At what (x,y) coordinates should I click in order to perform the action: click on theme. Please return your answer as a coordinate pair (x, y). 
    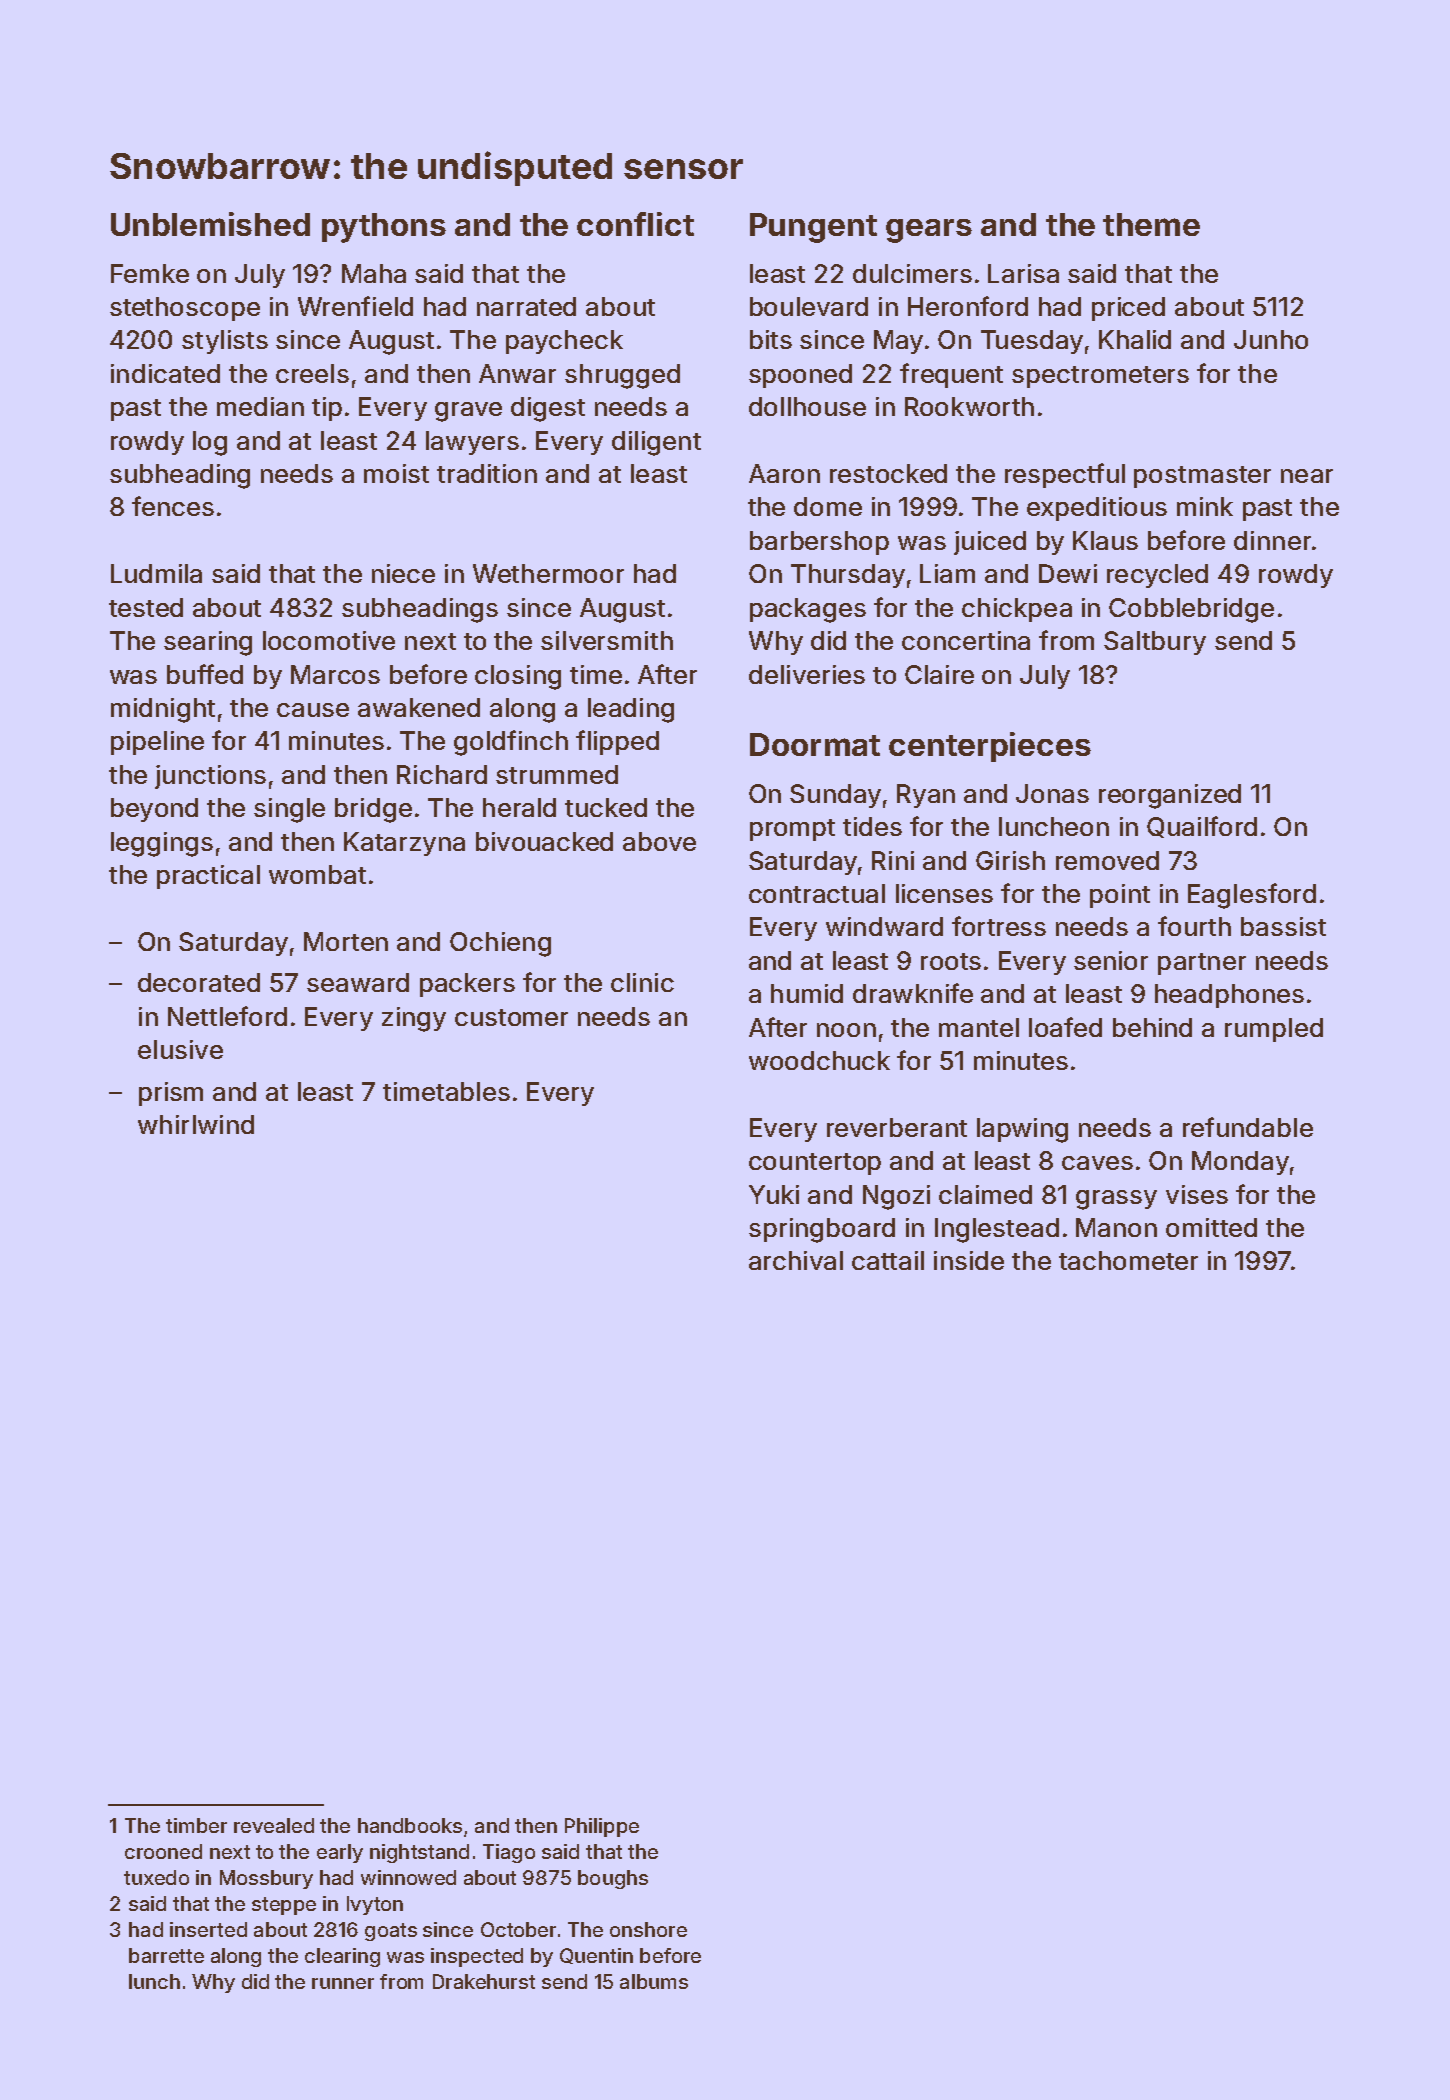
    Looking at the image, I should click on (1151, 224).
